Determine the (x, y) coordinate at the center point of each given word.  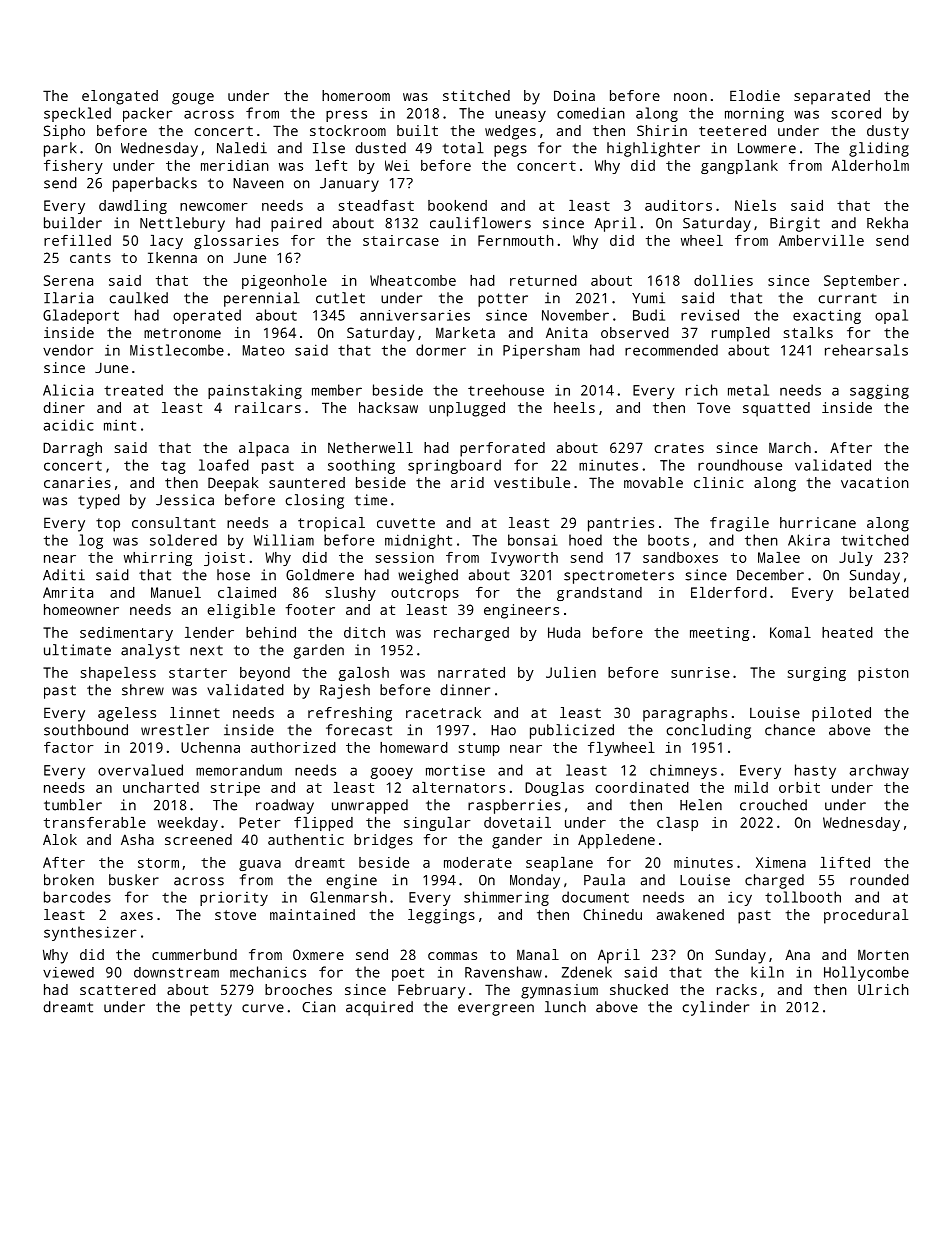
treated (133, 390)
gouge (193, 99)
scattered (118, 989)
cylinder (715, 1008)
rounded (879, 880)
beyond (265, 674)
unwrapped (370, 806)
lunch (565, 1007)
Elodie (755, 95)
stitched (476, 95)
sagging (879, 391)
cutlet (340, 298)
